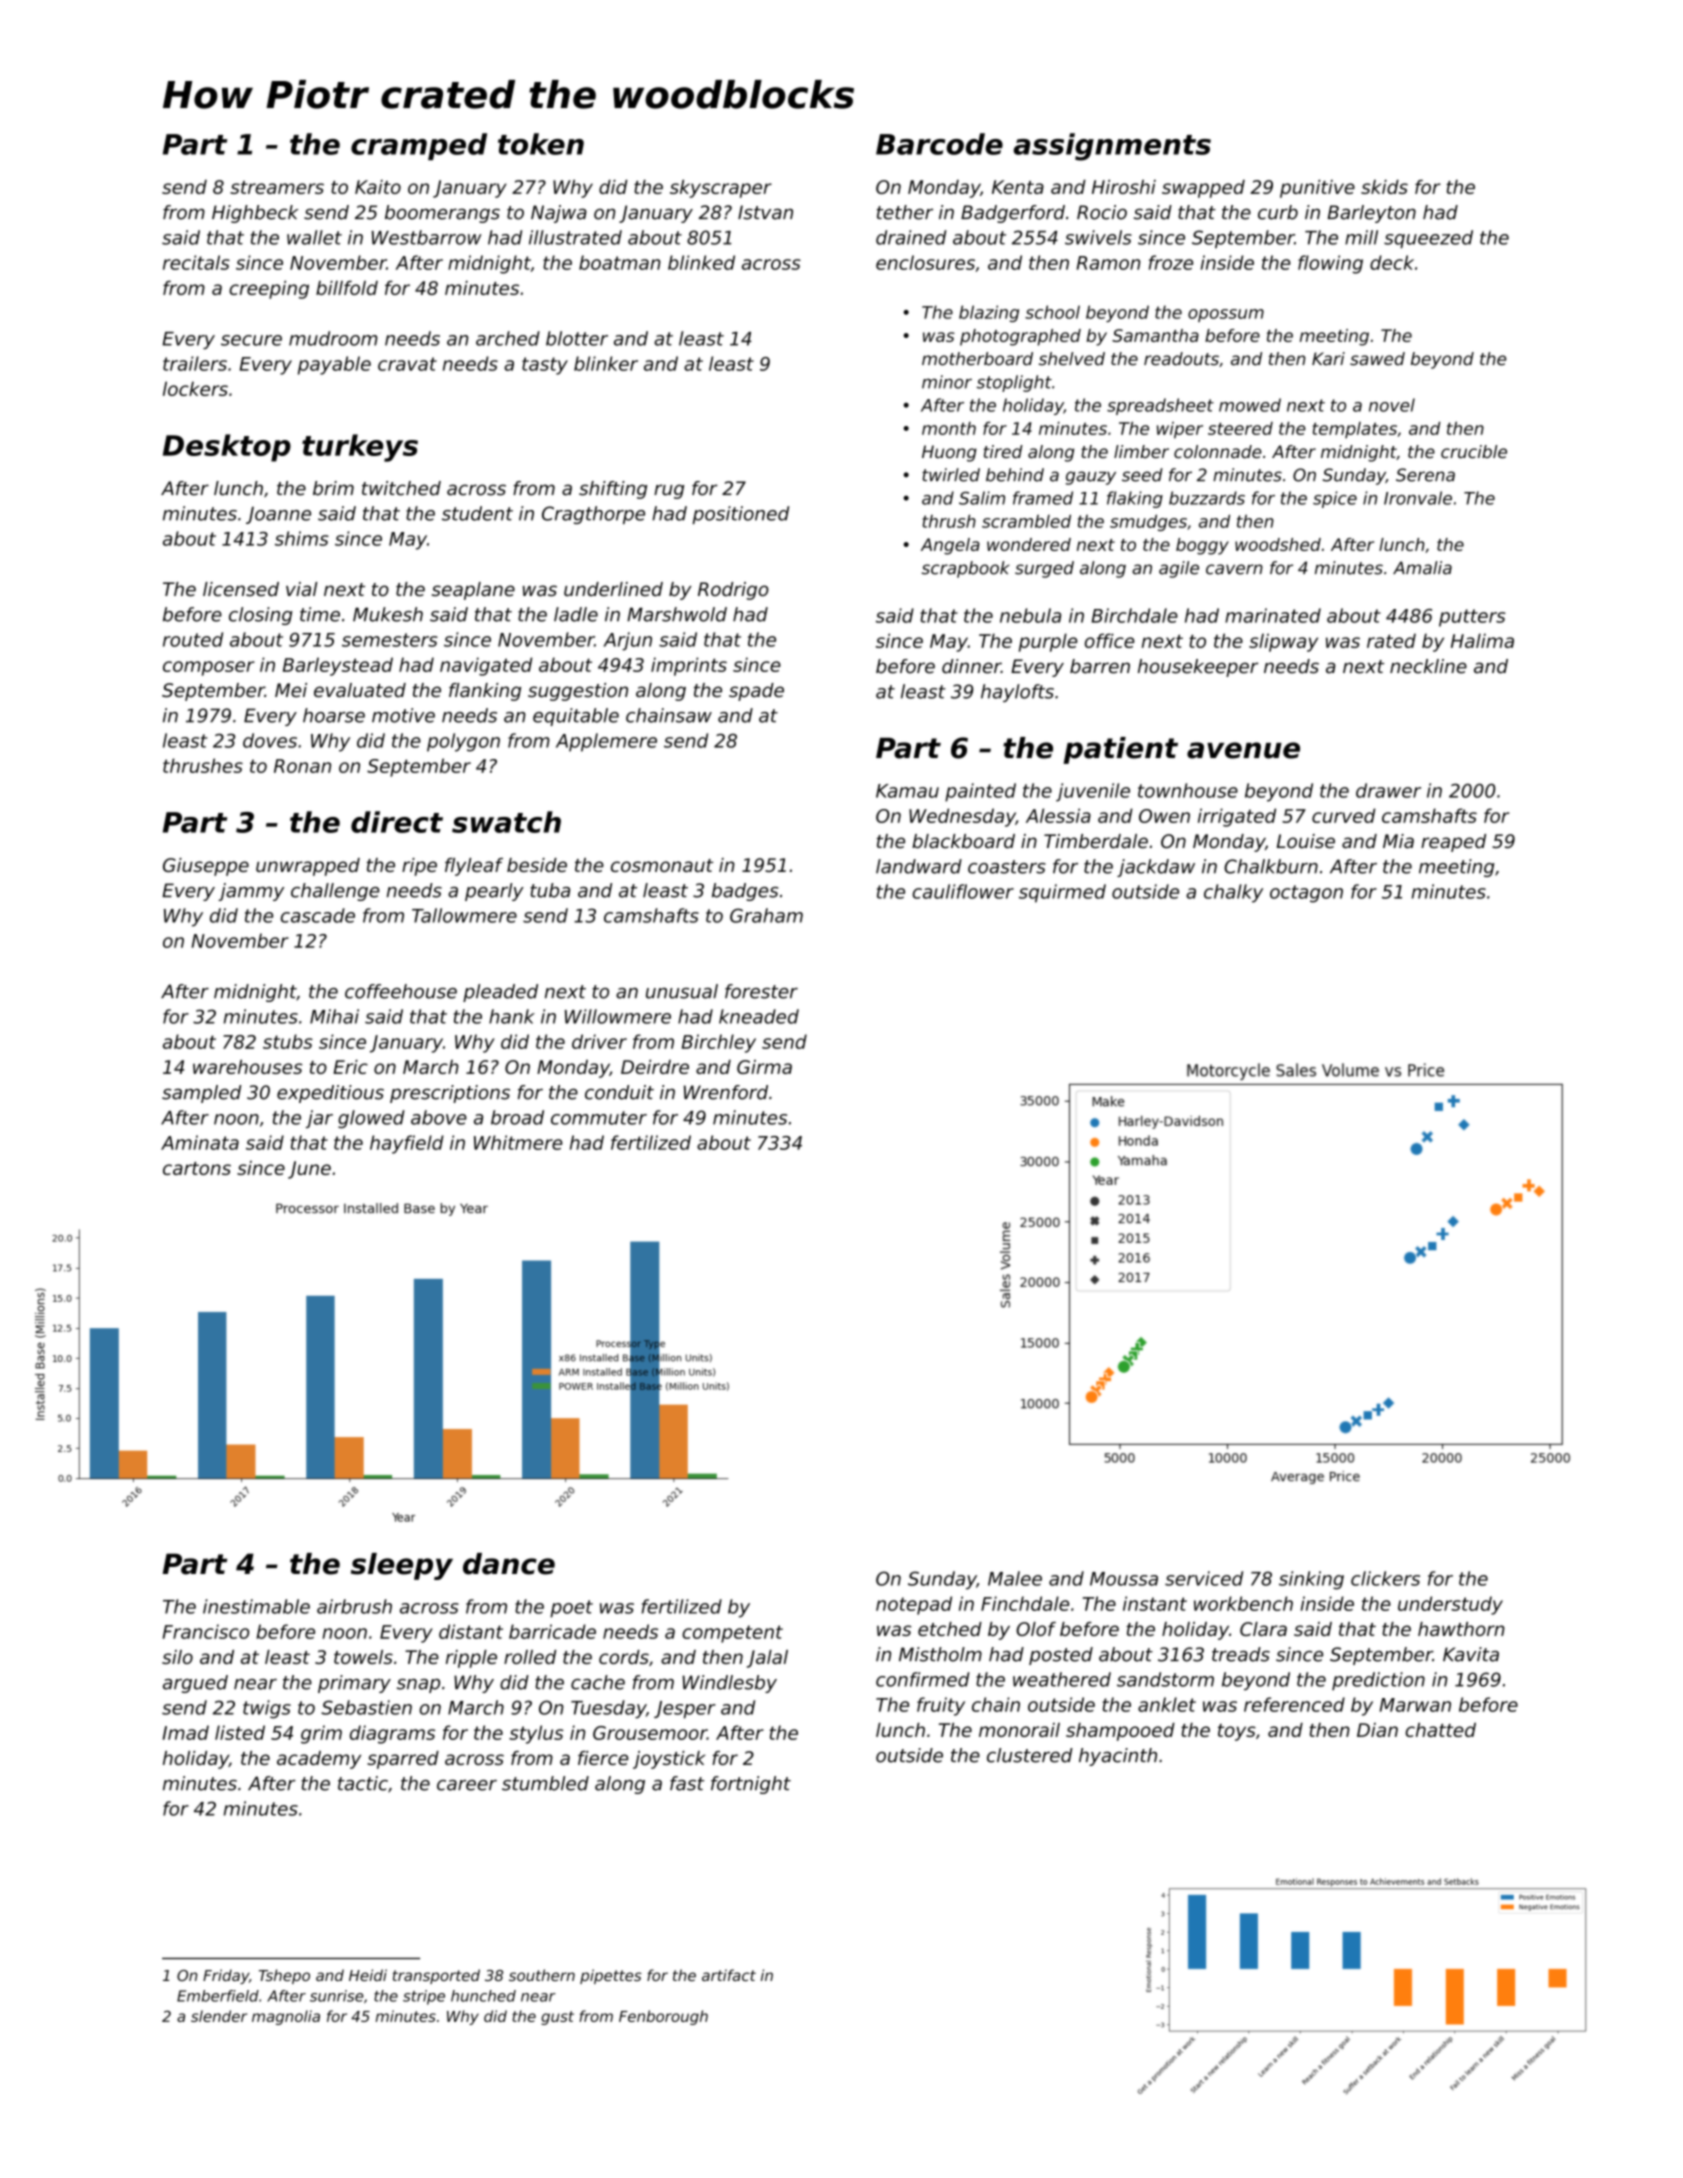 The image size is (1683, 2178). I want to click on token, so click(541, 144).
